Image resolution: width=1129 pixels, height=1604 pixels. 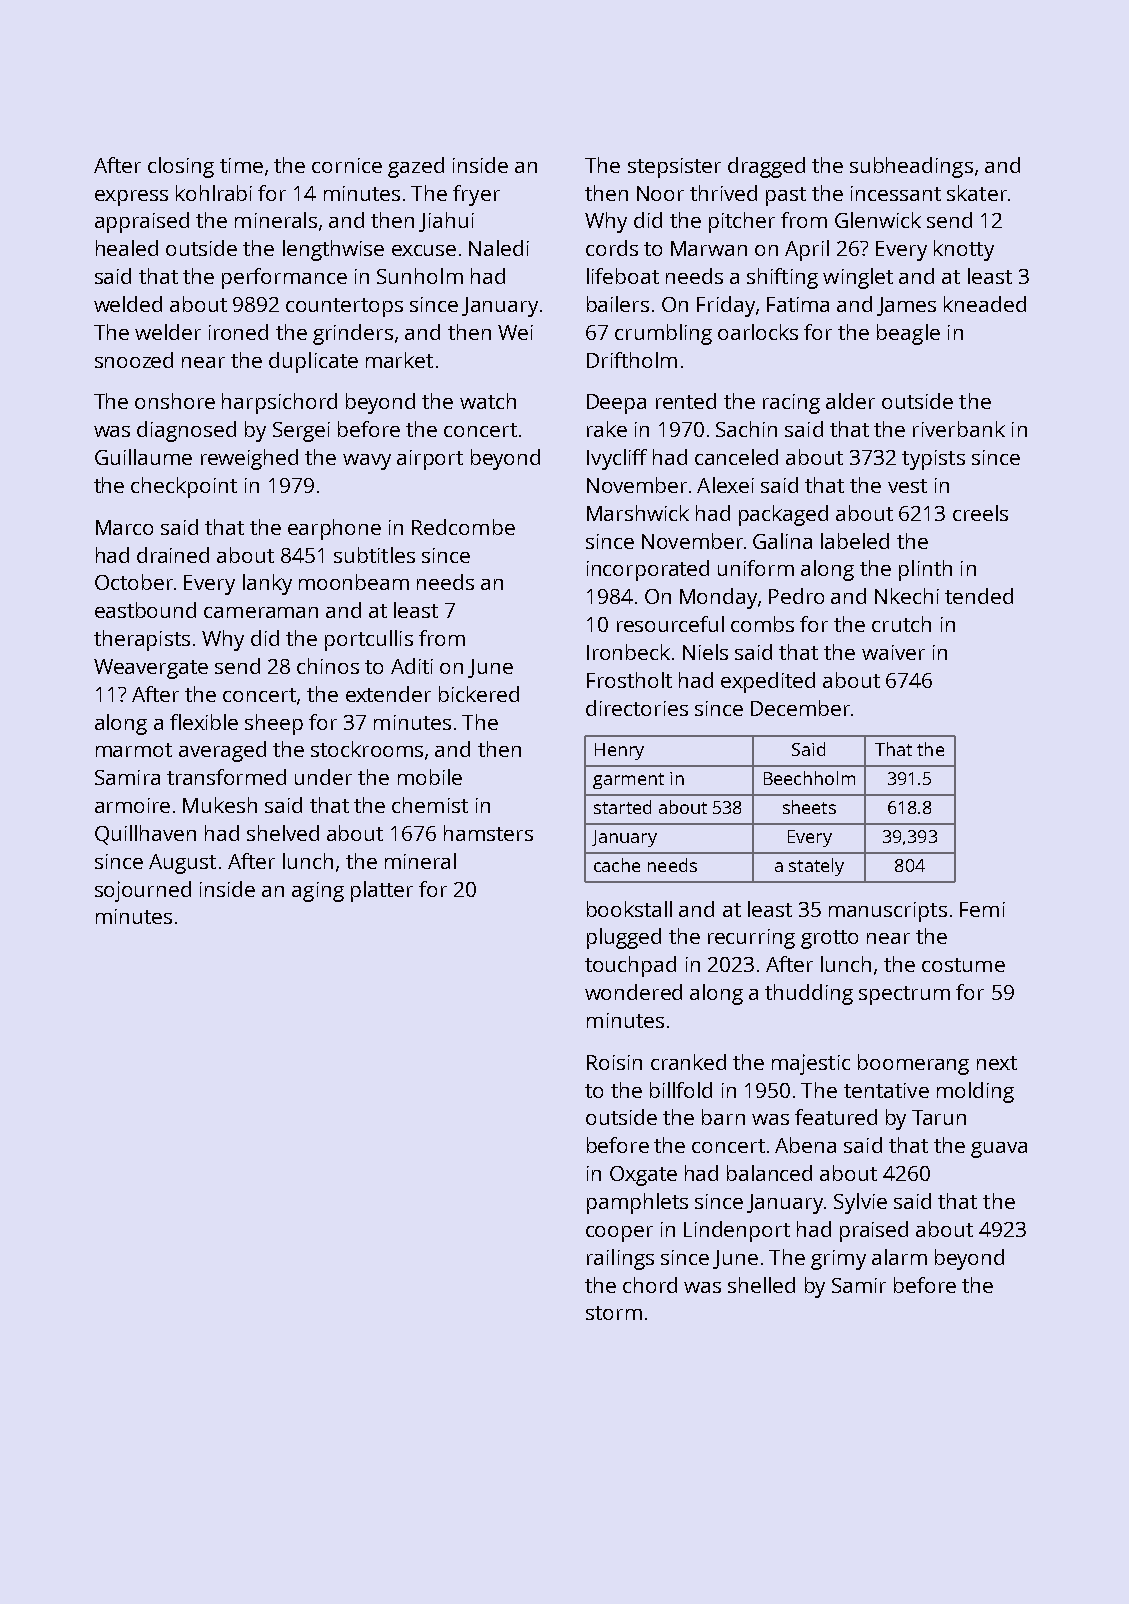 I want to click on stepsister, so click(x=674, y=168).
